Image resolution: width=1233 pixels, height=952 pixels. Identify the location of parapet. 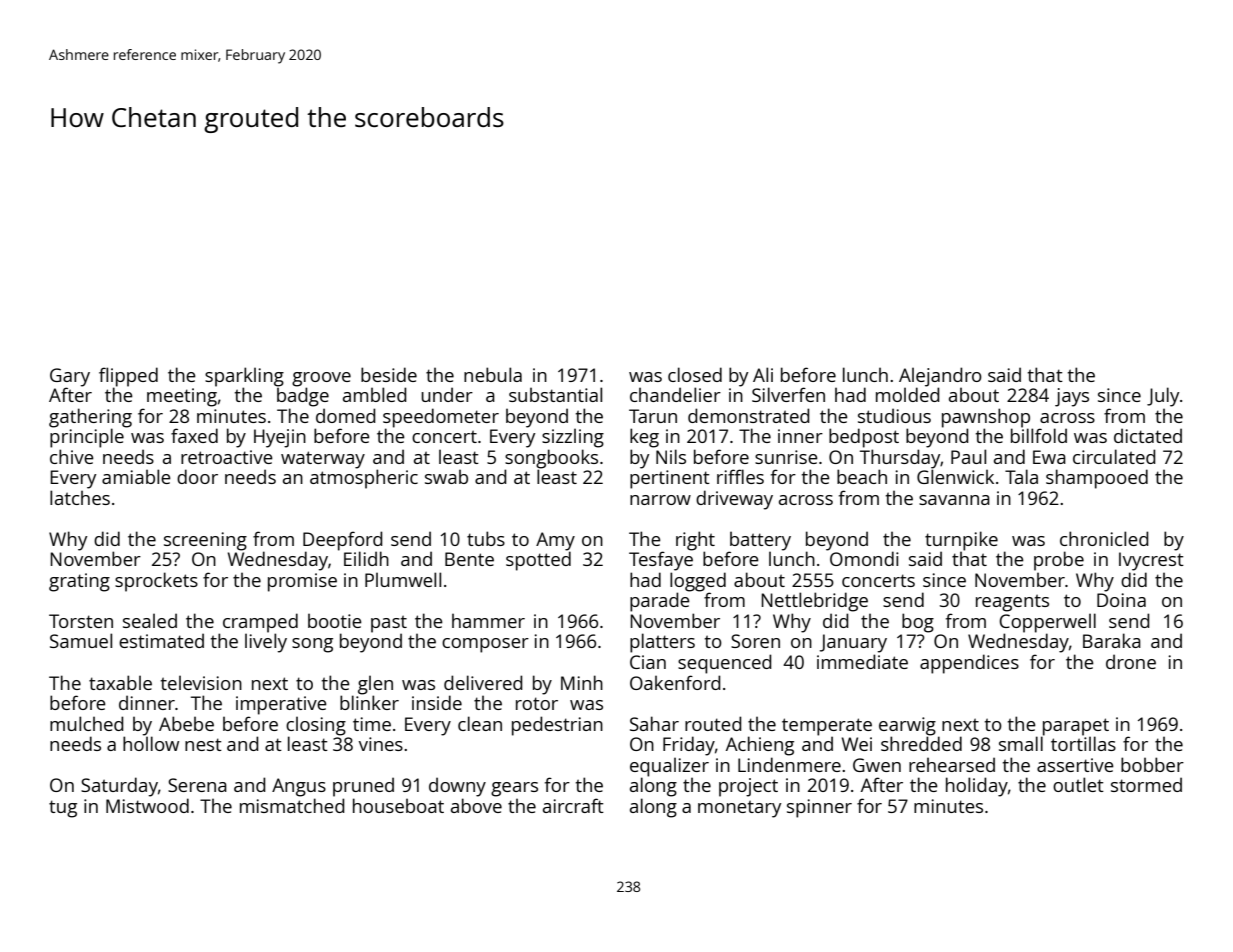
(1076, 727).
